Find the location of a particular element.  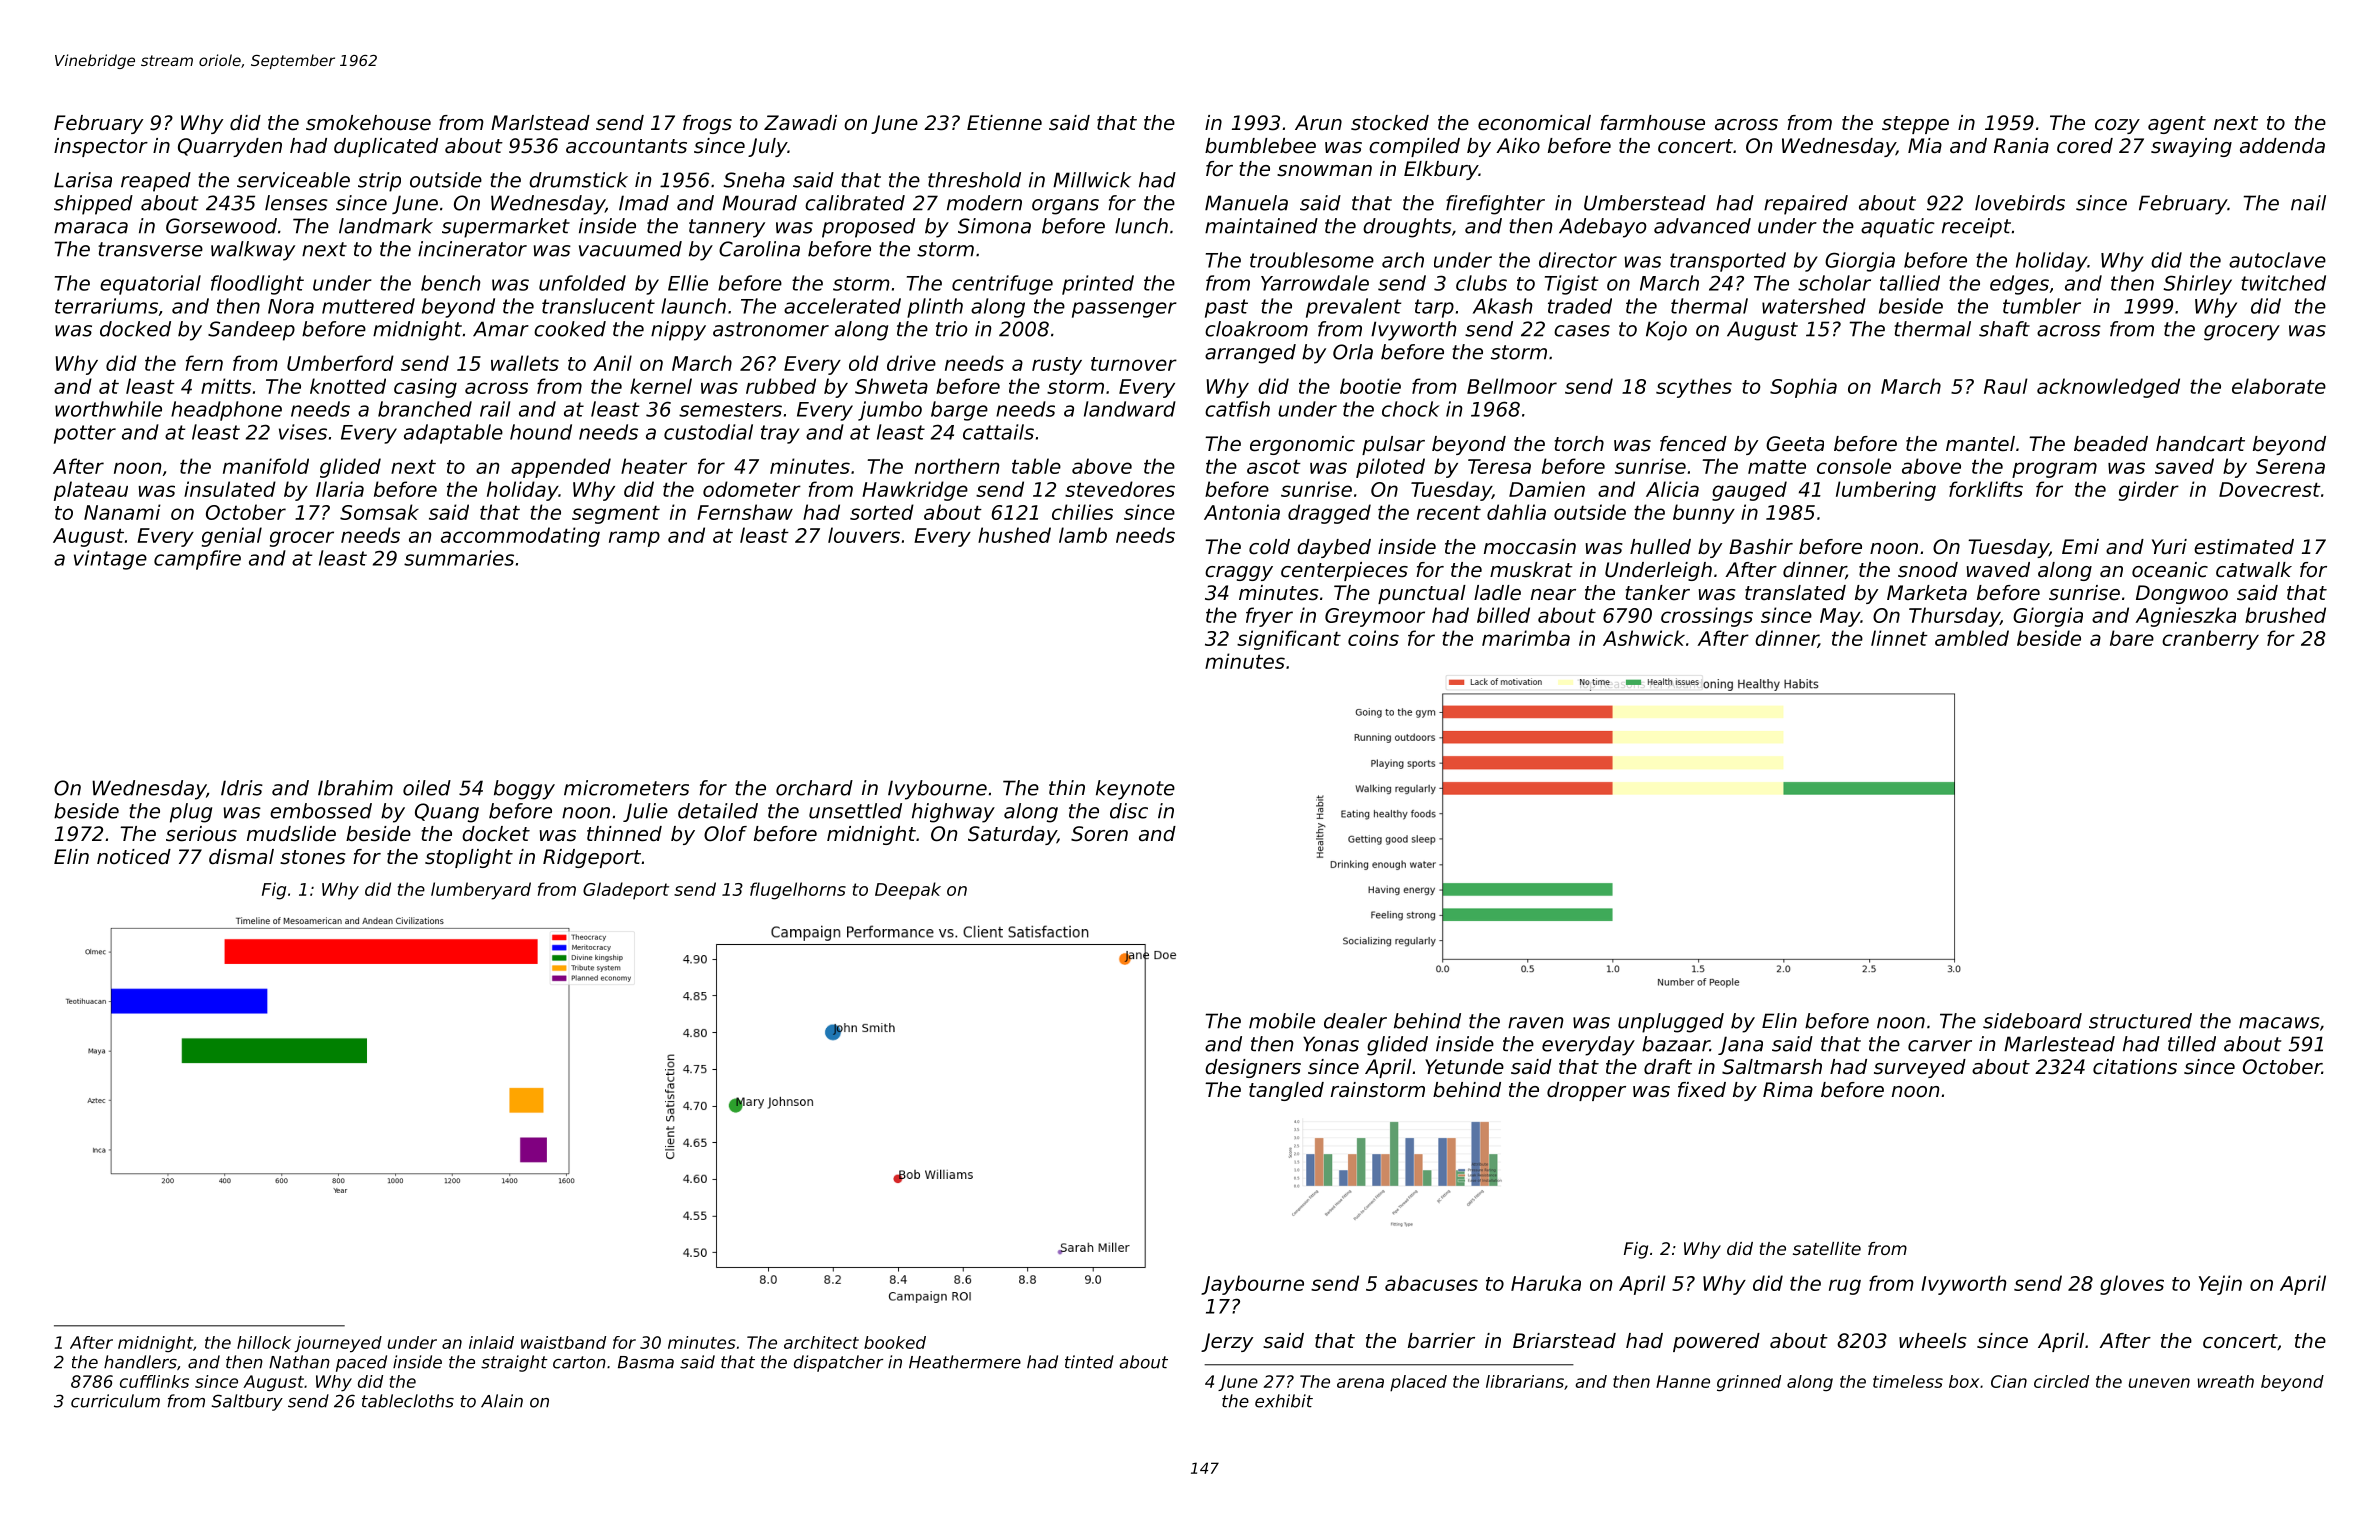

steppe is located at coordinates (1915, 125).
